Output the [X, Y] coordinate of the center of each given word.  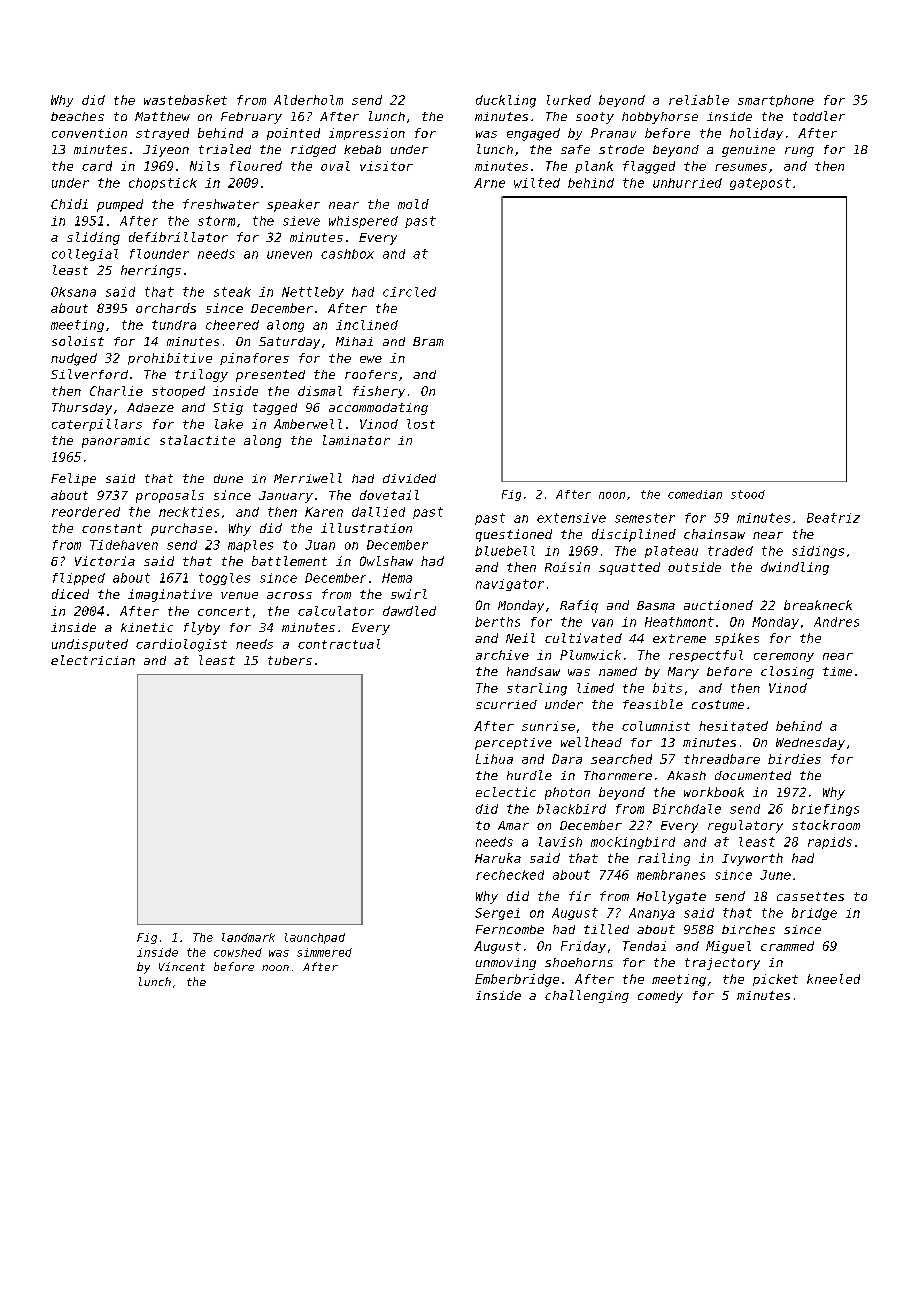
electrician [93, 660]
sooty [595, 118]
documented [753, 775]
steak [232, 292]
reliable [699, 100]
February [251, 118]
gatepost [760, 184]
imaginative [170, 595]
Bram [428, 341]
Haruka [498, 858]
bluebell [505, 551]
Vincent [182, 966]
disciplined [634, 535]
